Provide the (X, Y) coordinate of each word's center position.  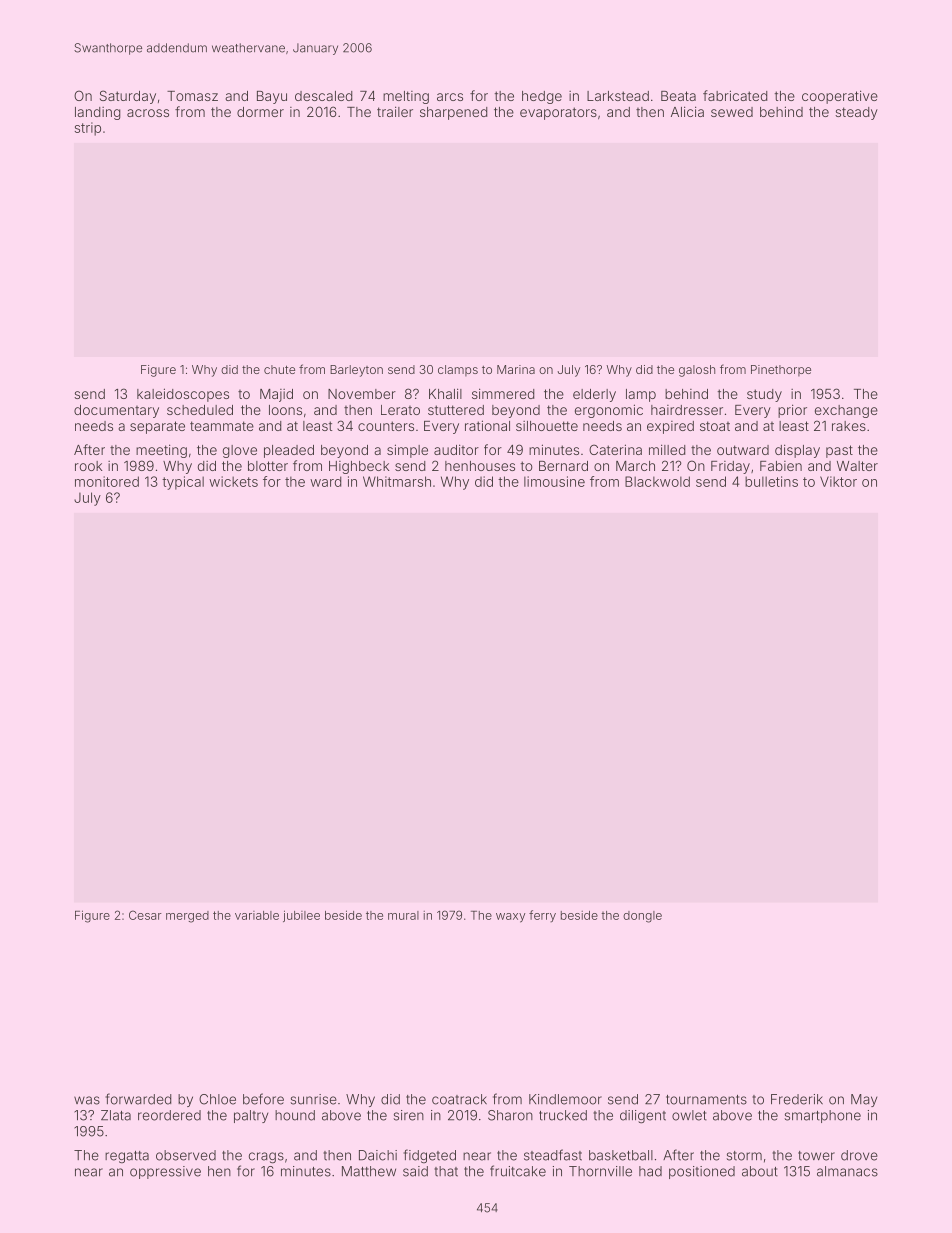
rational (487, 425)
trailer (395, 111)
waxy (510, 918)
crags (266, 1158)
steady (856, 113)
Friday (730, 467)
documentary (116, 411)
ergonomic (609, 411)
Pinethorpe (781, 370)
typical (183, 483)
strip (88, 129)
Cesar (145, 915)
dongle (642, 917)
